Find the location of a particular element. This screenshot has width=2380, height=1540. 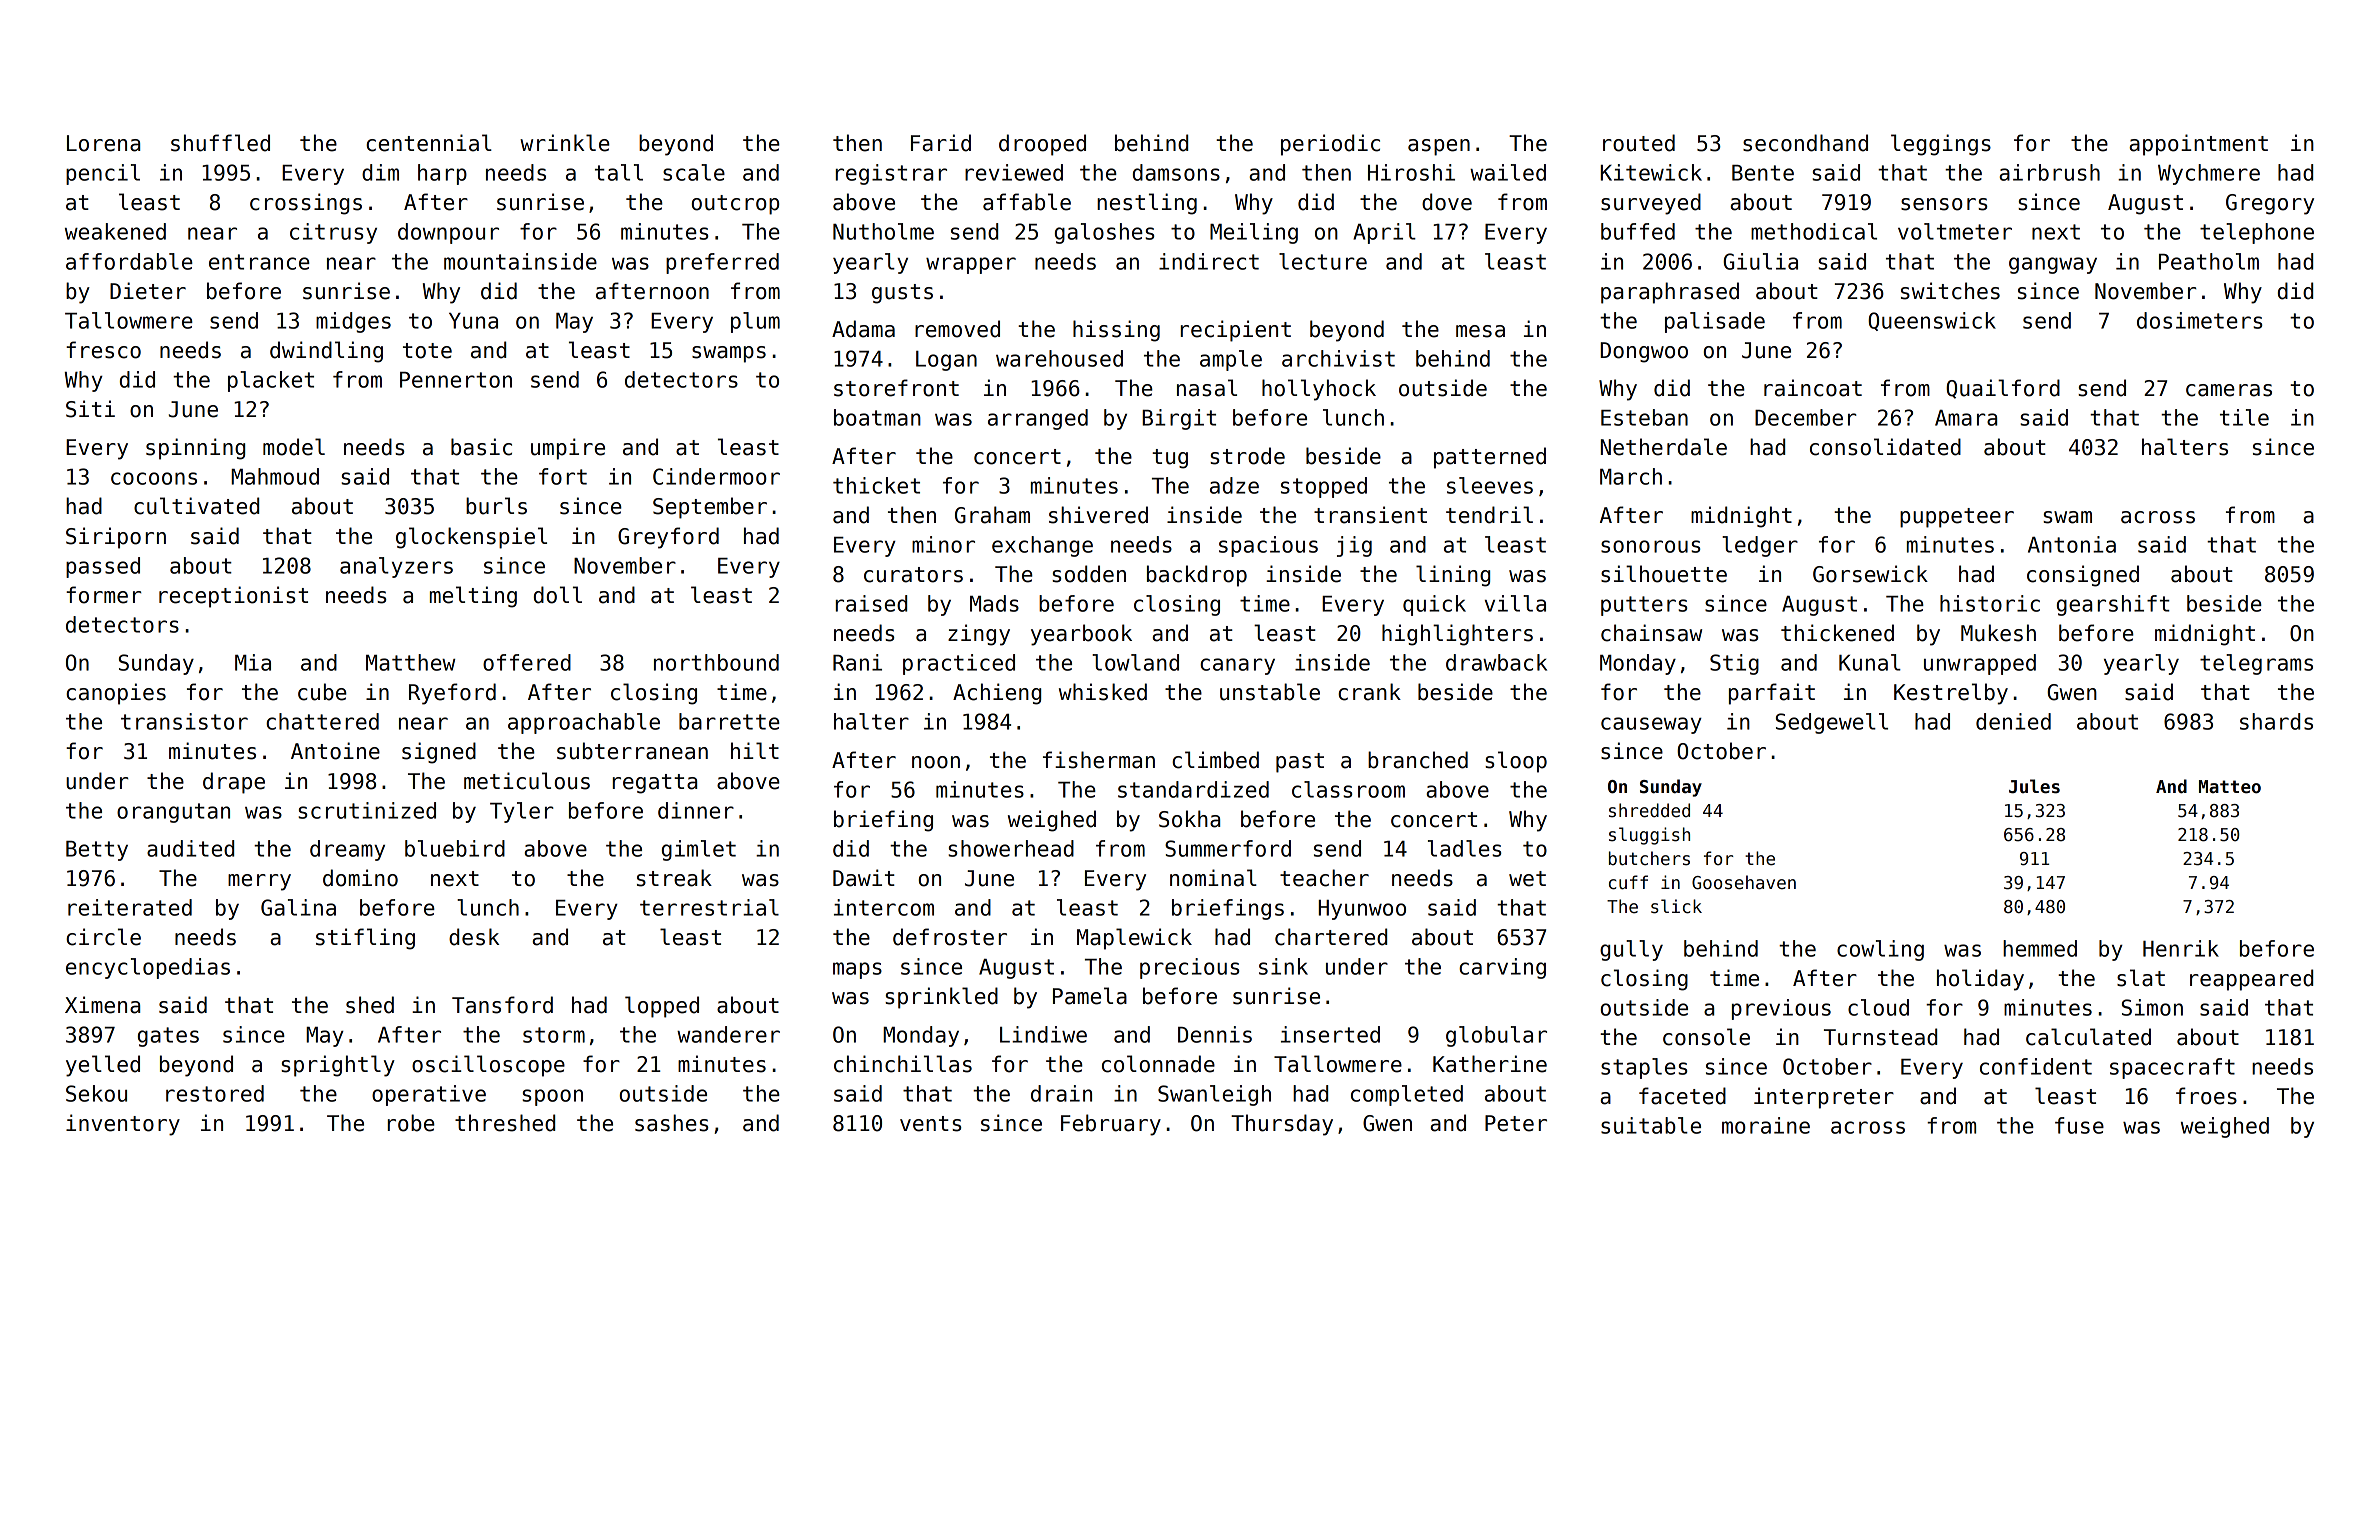

Jules is located at coordinates (2034, 786).
